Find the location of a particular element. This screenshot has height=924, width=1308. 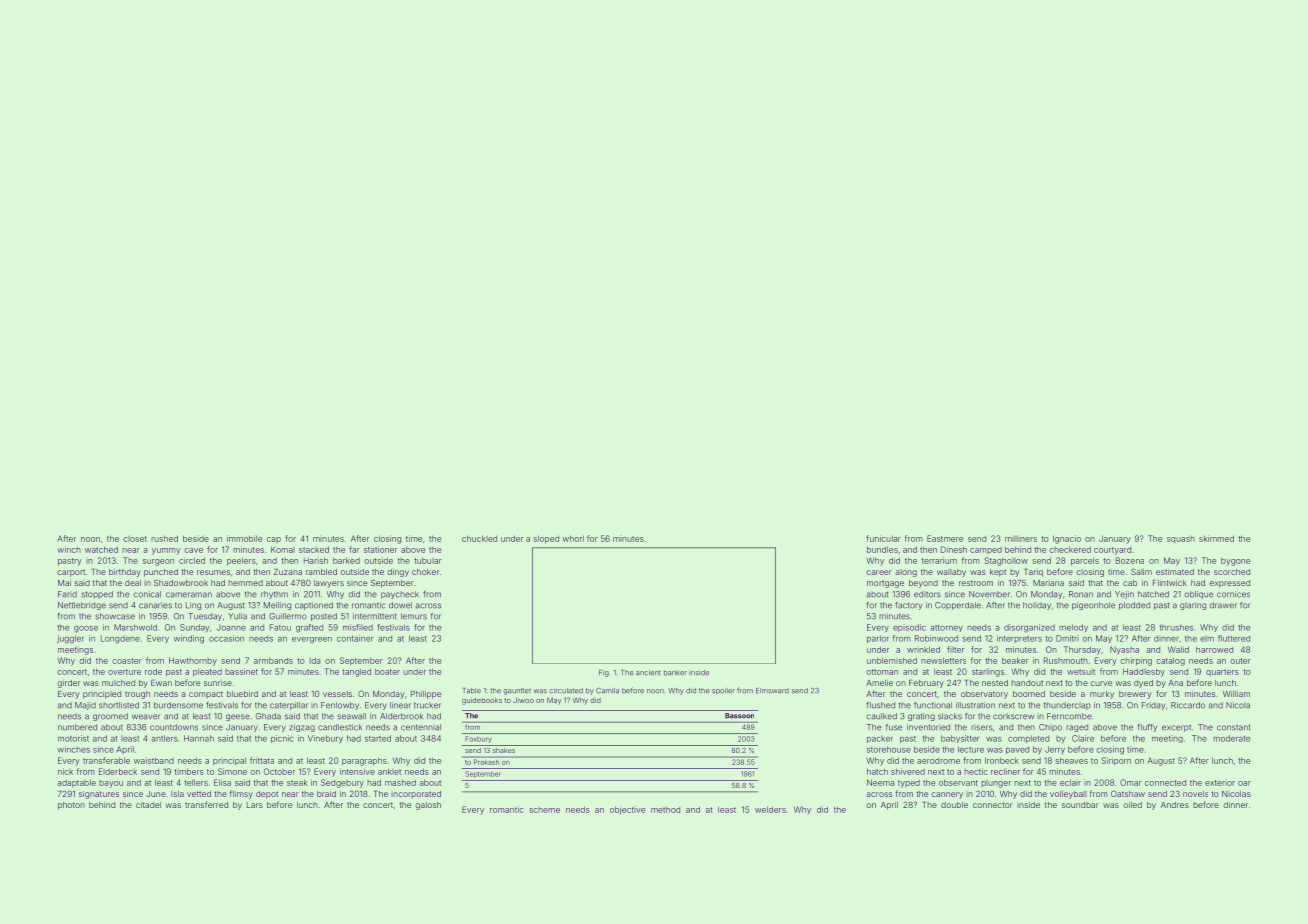

Tariq is located at coordinates (1033, 573).
